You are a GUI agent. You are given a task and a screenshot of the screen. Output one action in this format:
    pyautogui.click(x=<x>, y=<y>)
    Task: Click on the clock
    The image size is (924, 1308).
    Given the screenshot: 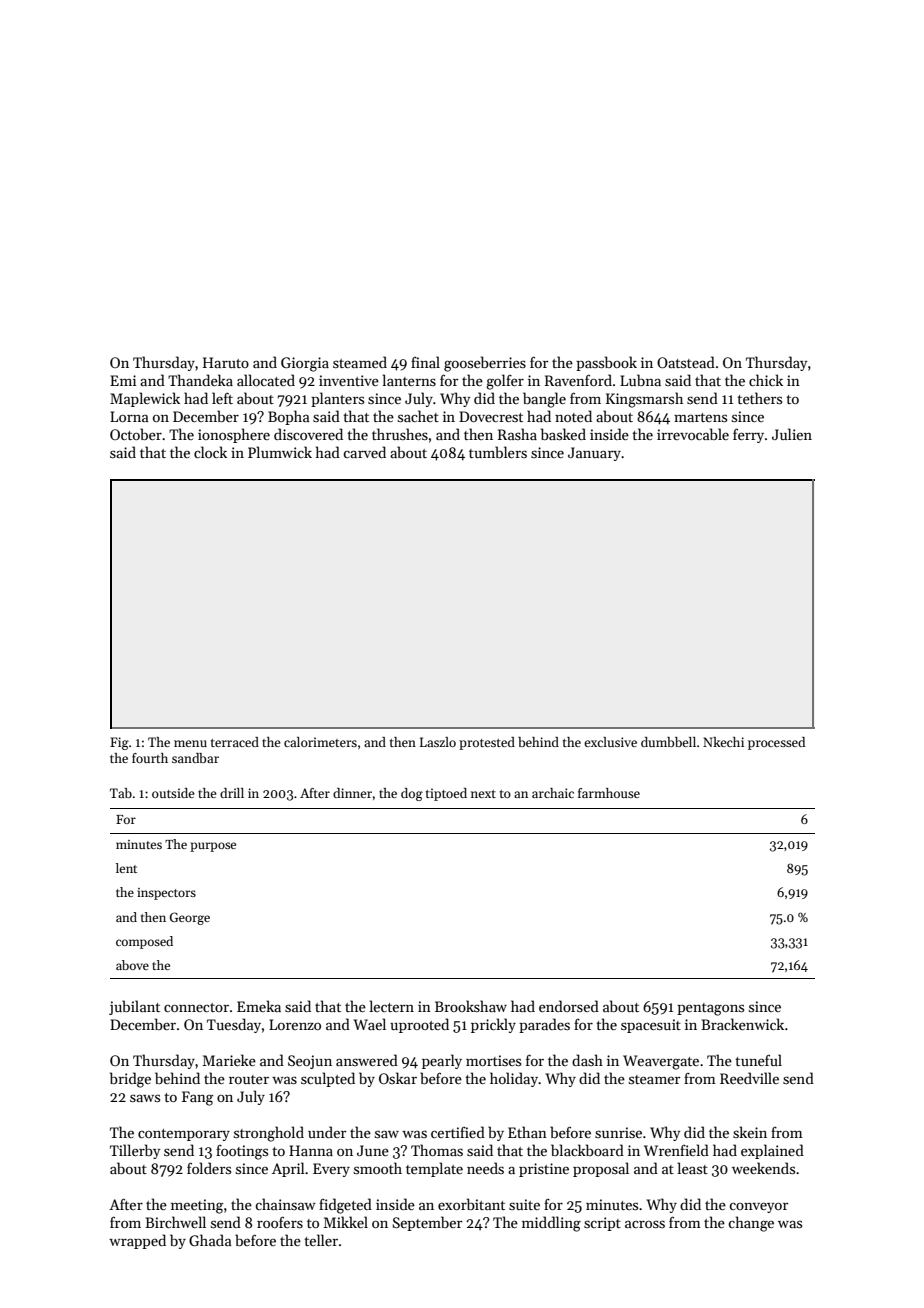 What is the action you would take?
    pyautogui.click(x=210, y=452)
